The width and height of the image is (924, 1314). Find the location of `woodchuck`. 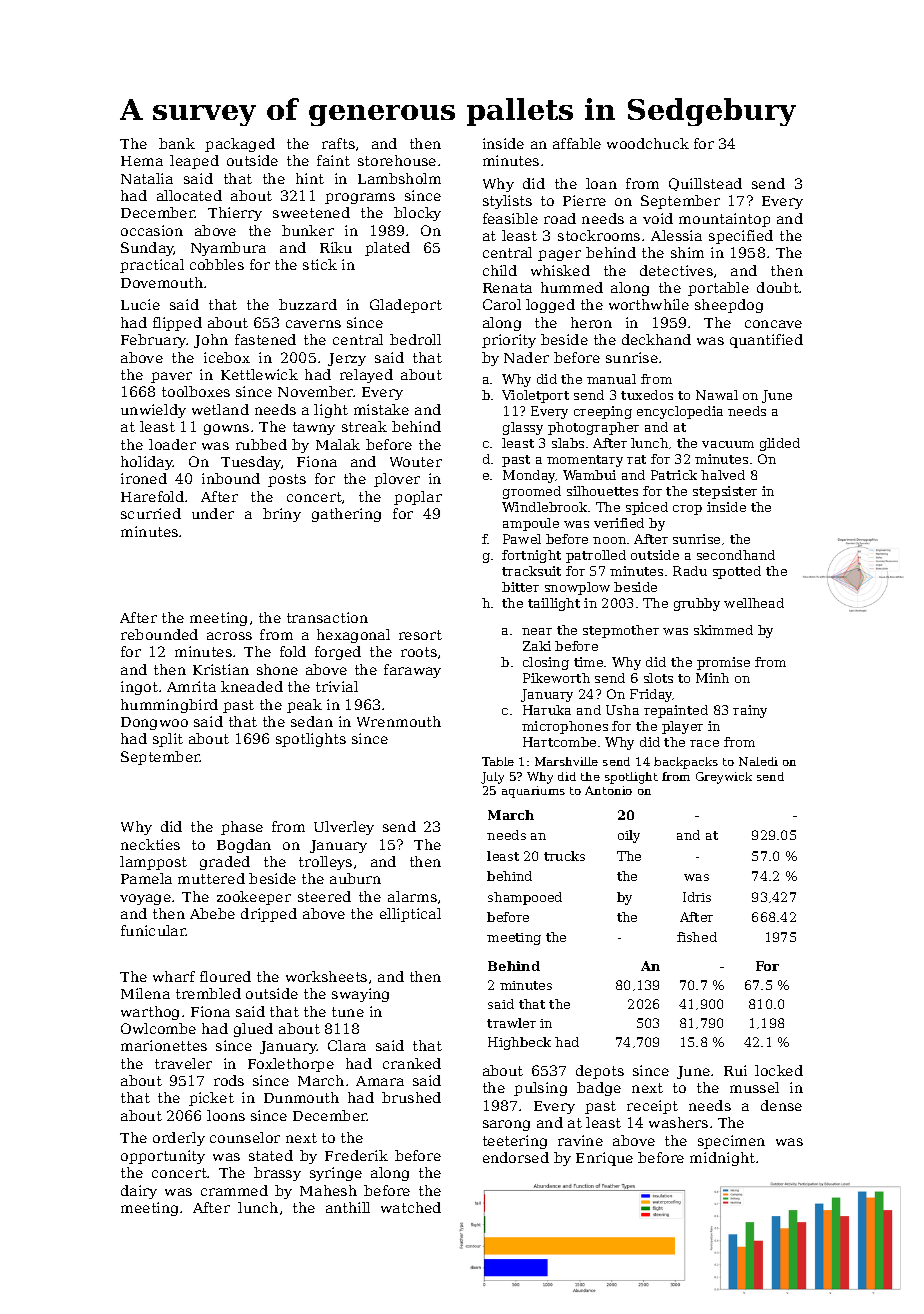

woodchuck is located at coordinates (648, 143).
